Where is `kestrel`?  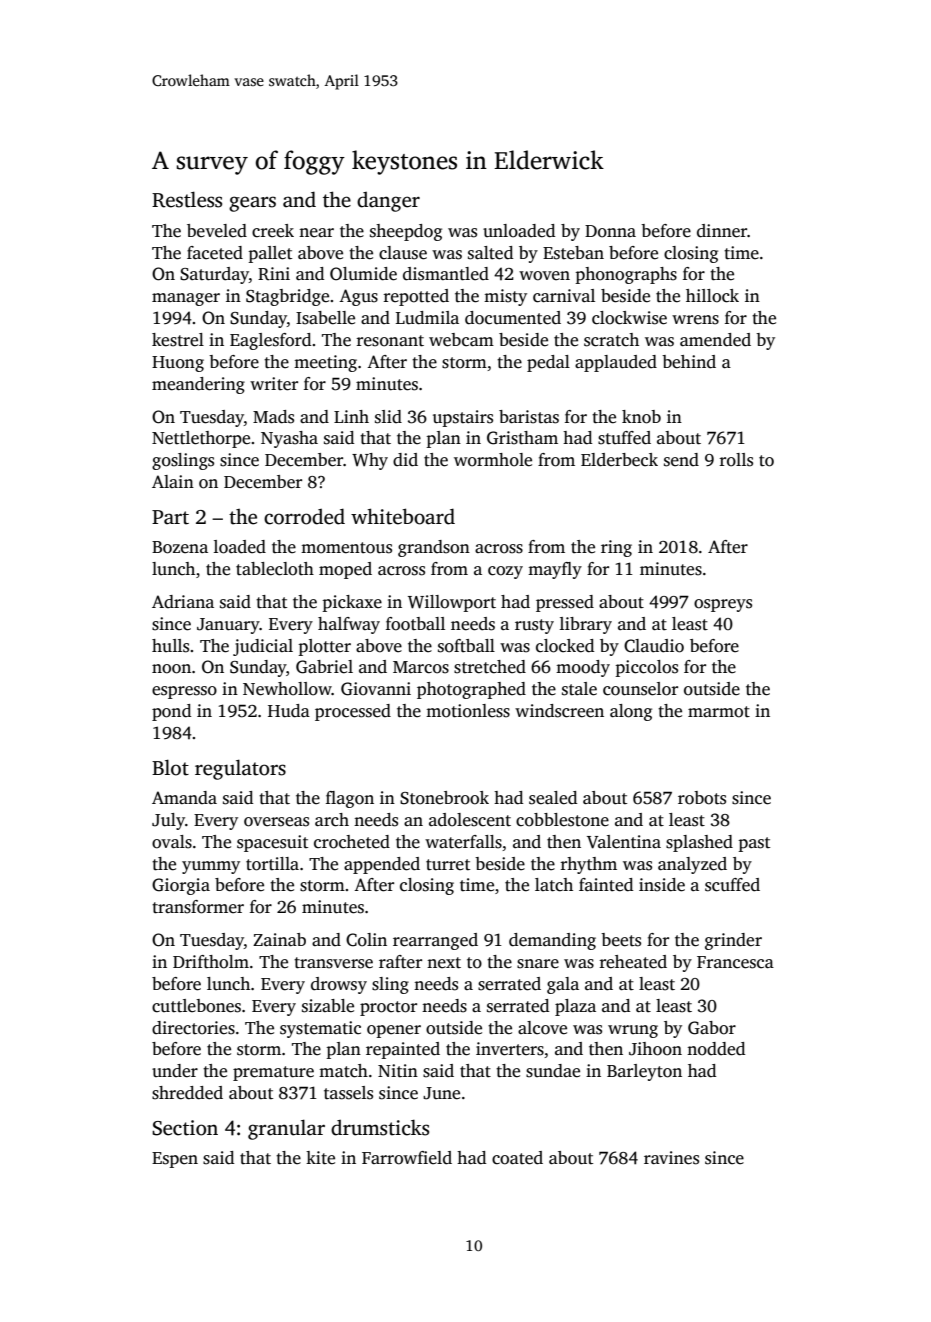 kestrel is located at coordinates (178, 340).
